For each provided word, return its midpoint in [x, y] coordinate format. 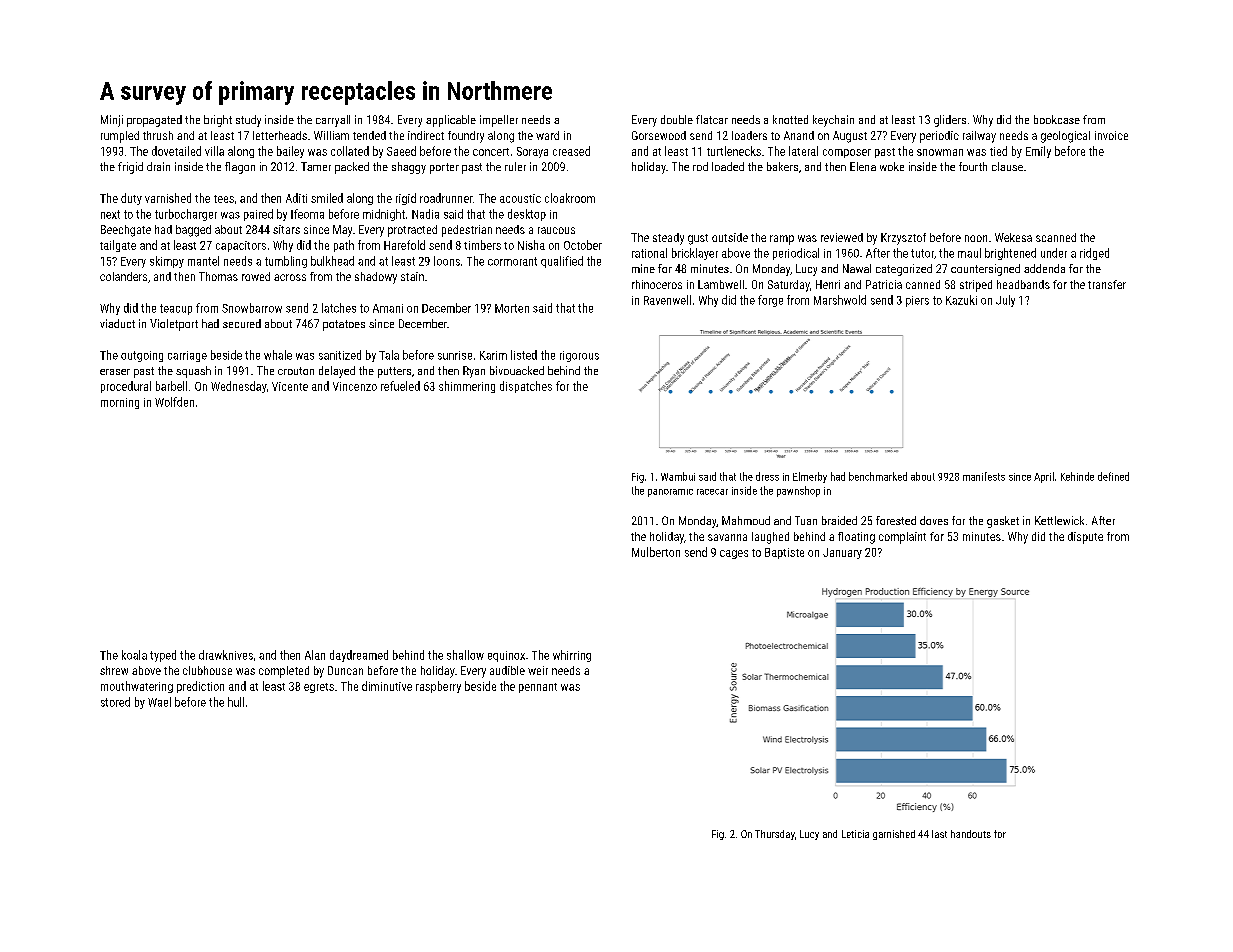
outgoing [142, 356]
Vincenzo [355, 386]
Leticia [855, 834]
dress [767, 476]
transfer [1107, 284]
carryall [333, 121]
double [677, 119]
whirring [572, 656]
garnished [894, 835]
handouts [971, 834]
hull [236, 702]
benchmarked [878, 476]
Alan [315, 655]
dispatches [526, 387]
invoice [1111, 135]
